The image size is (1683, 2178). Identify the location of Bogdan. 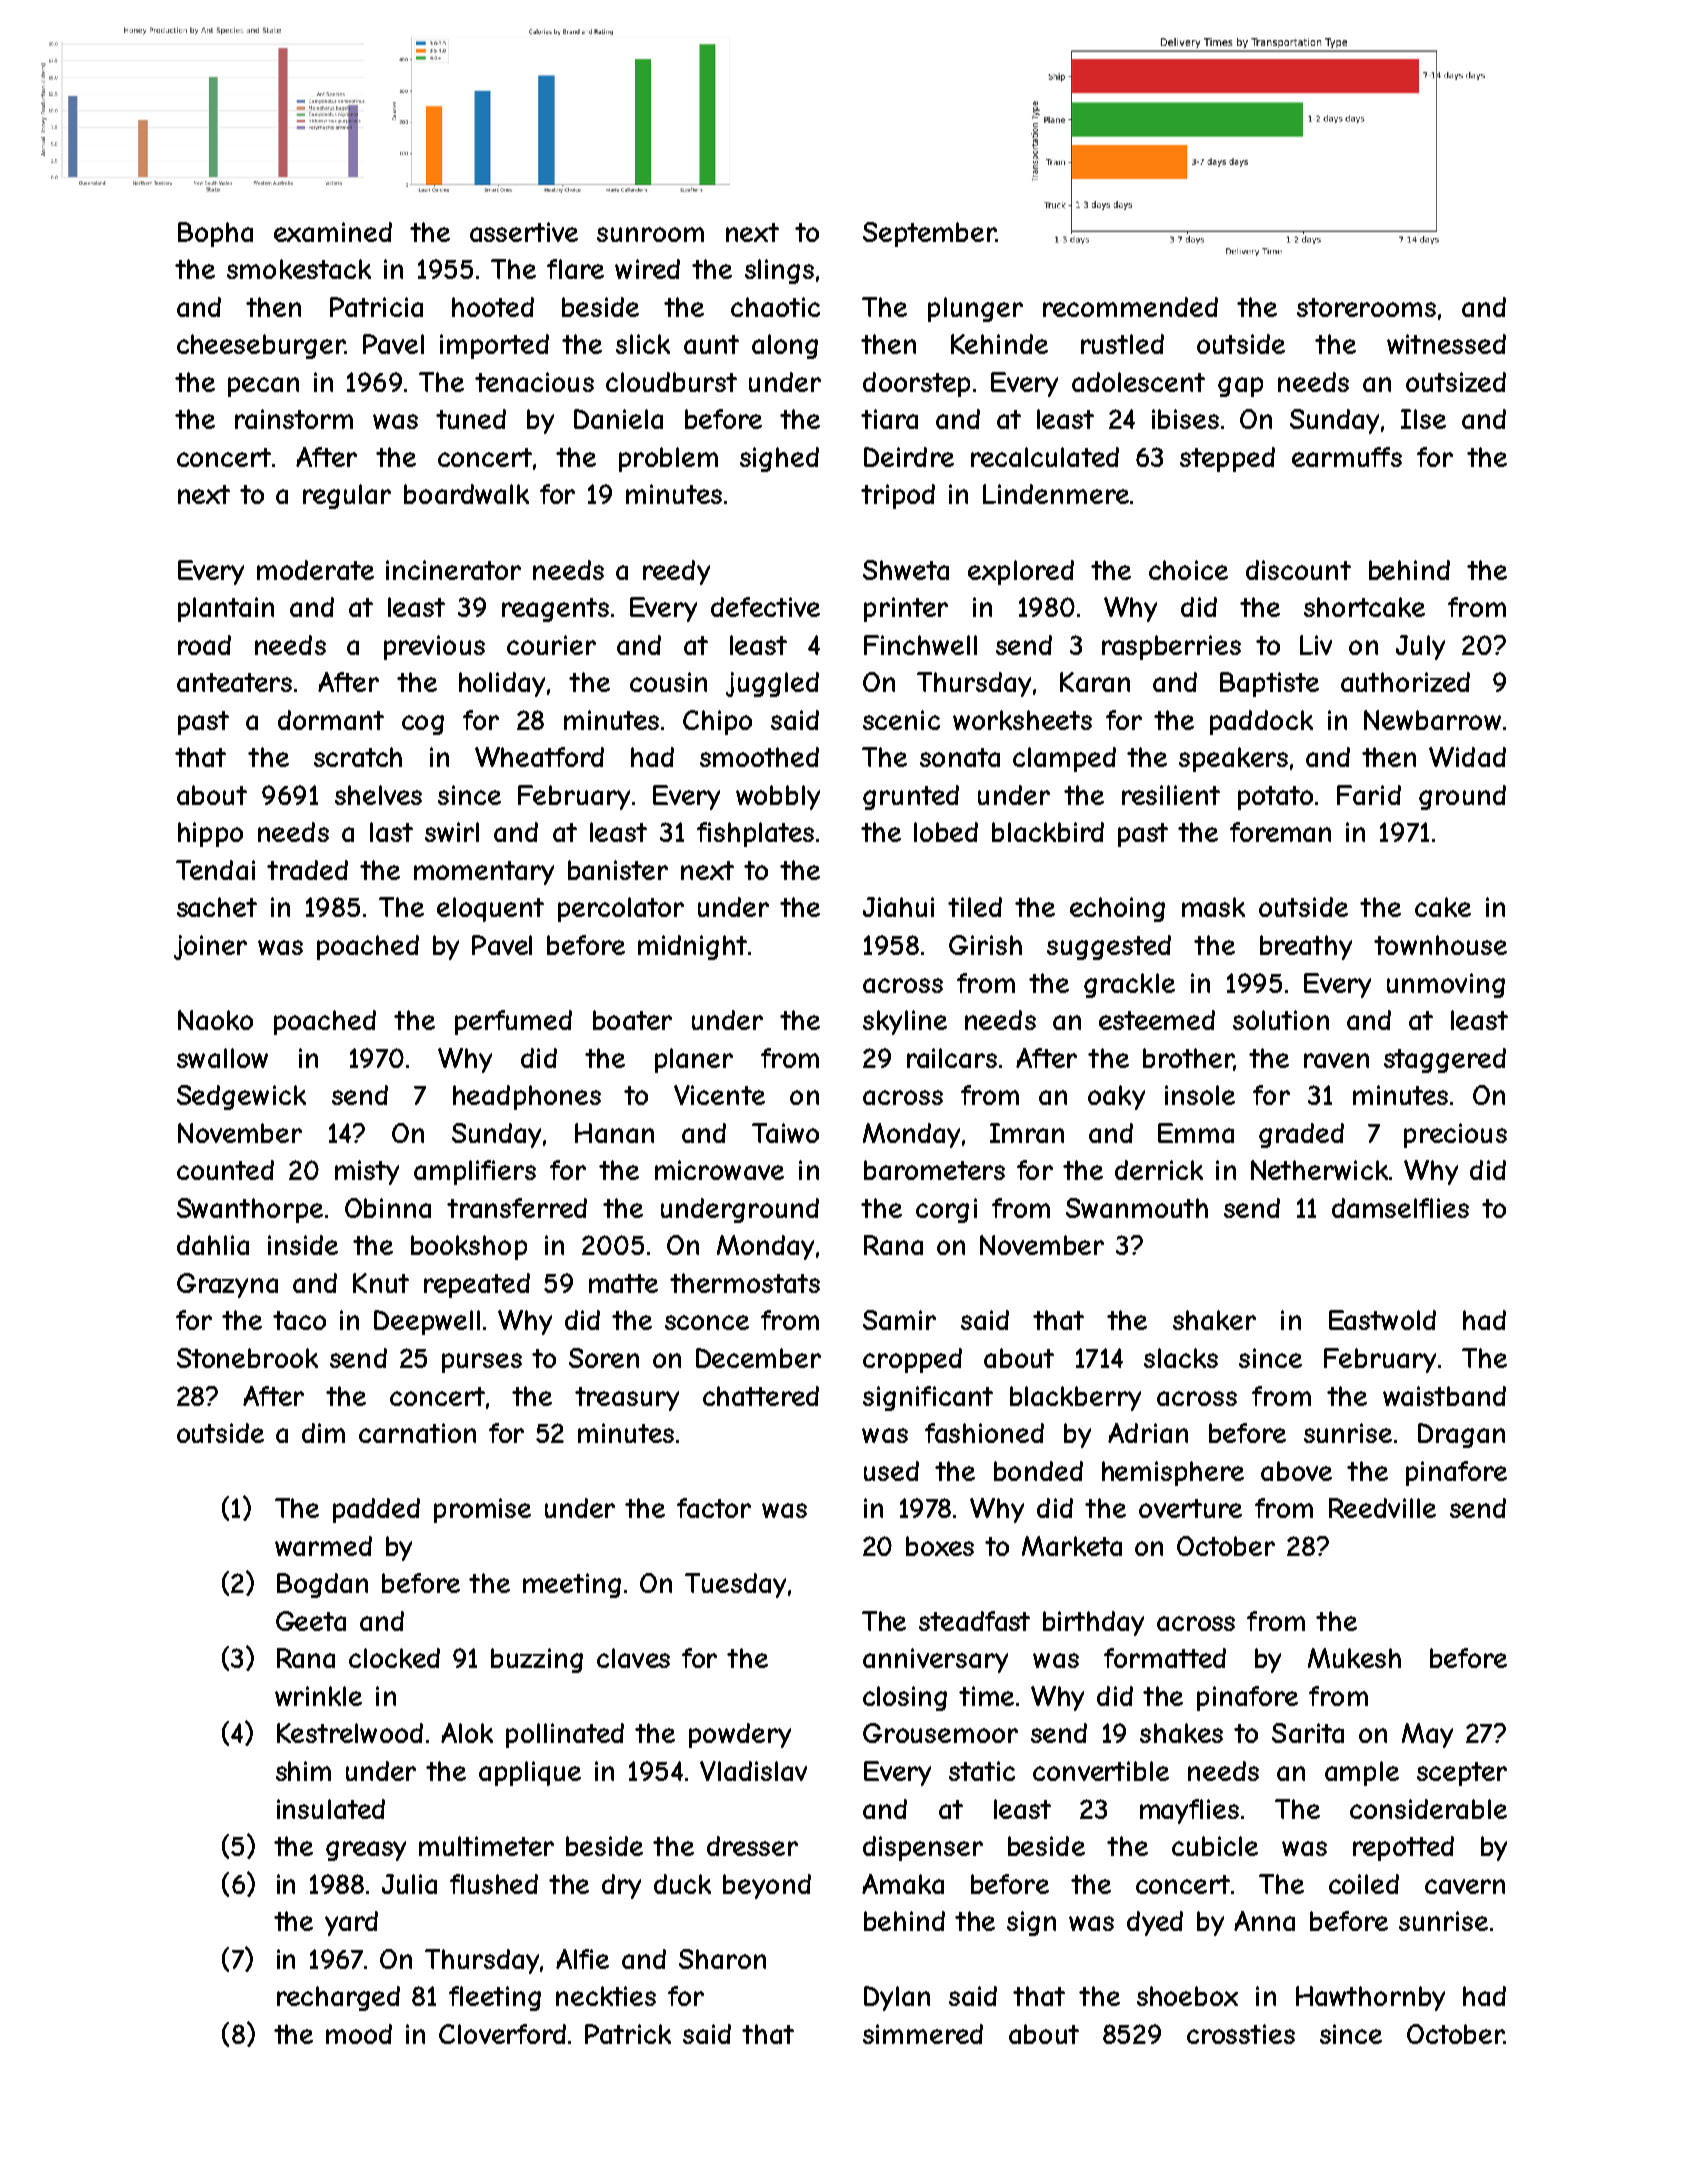
(322, 1585).
